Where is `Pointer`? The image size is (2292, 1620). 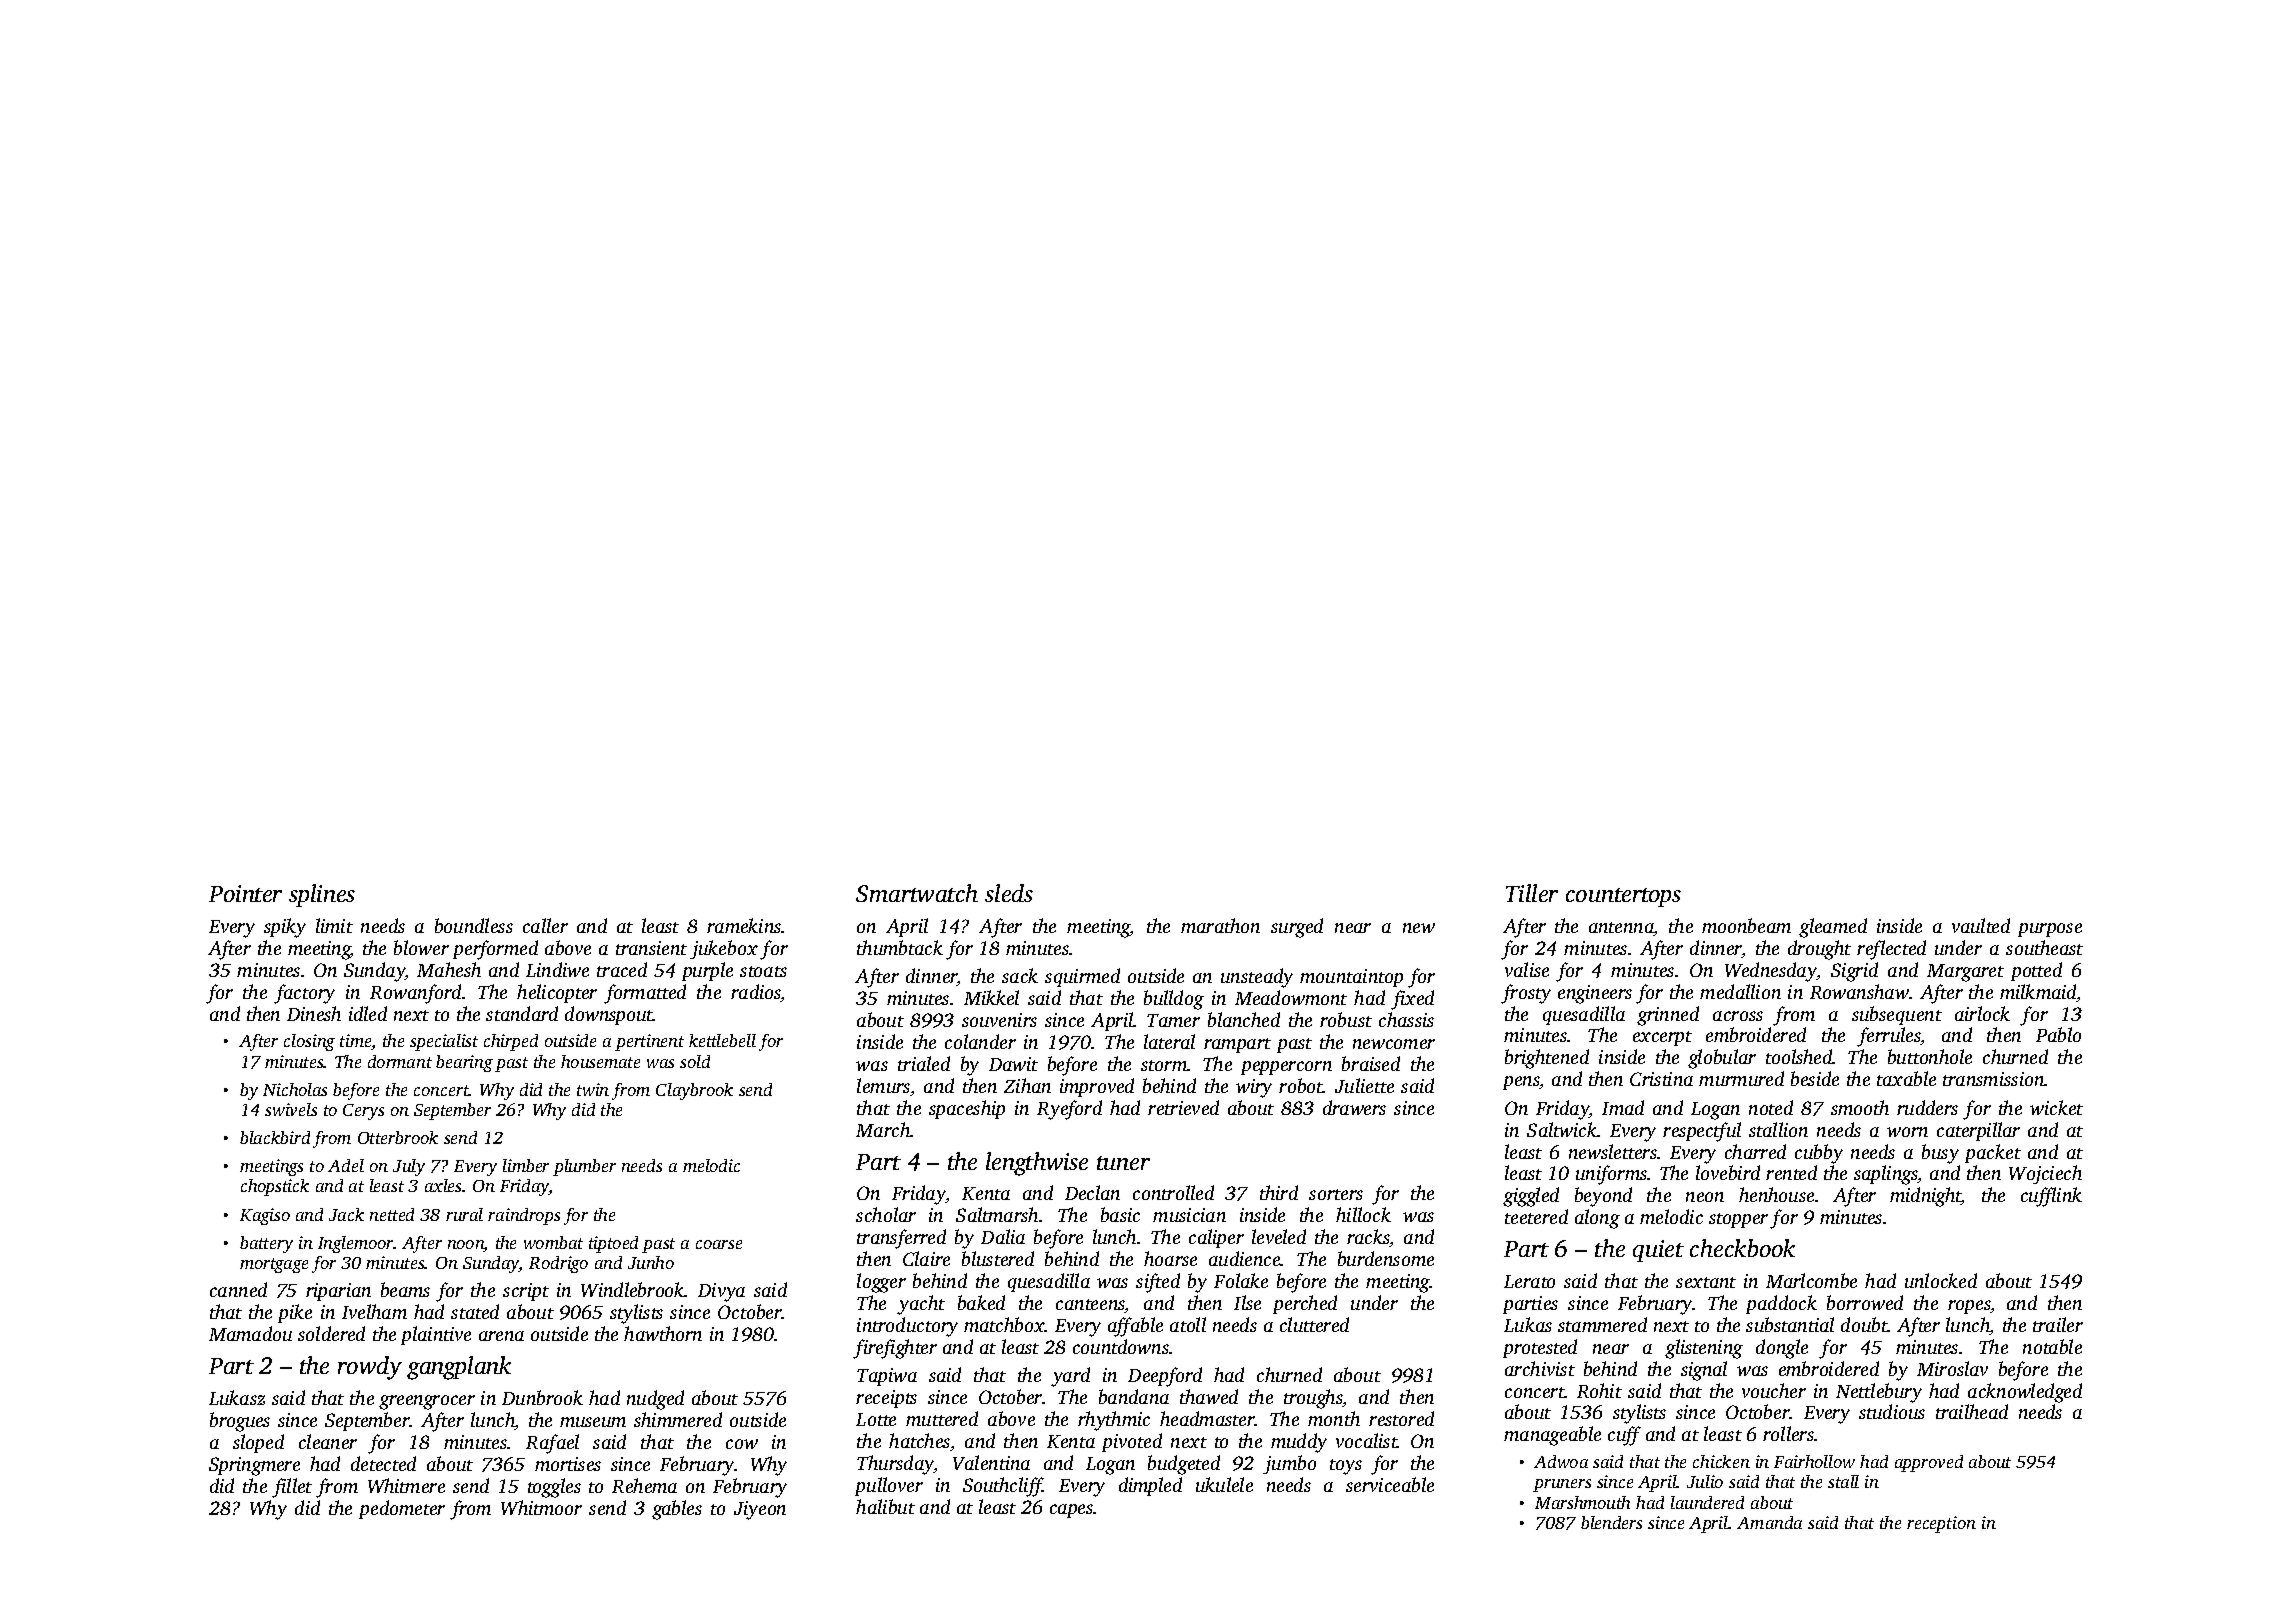
Pointer is located at coordinates (245, 893).
